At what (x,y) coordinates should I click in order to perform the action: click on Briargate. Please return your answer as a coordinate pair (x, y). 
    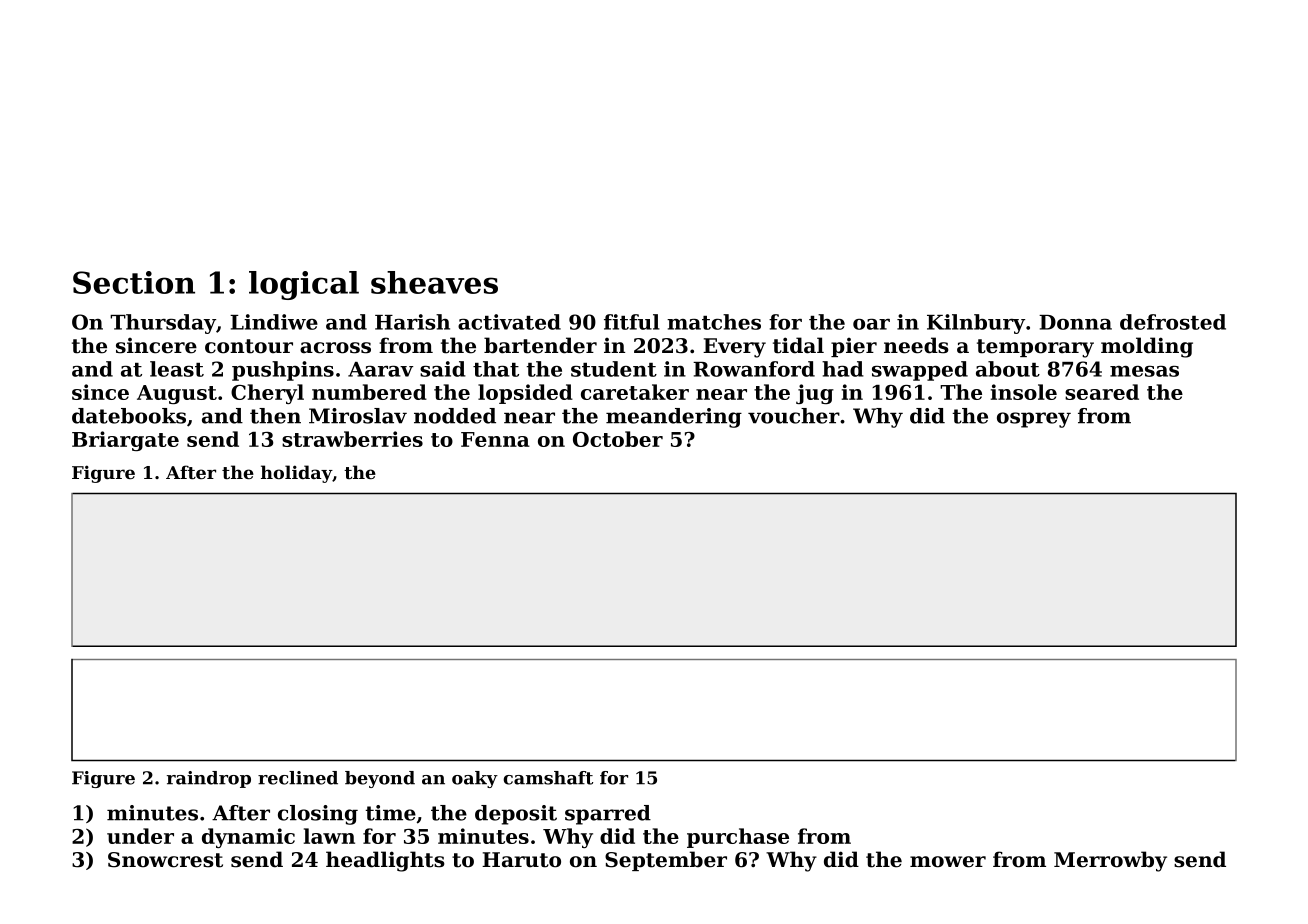
    Looking at the image, I should click on (125, 441).
